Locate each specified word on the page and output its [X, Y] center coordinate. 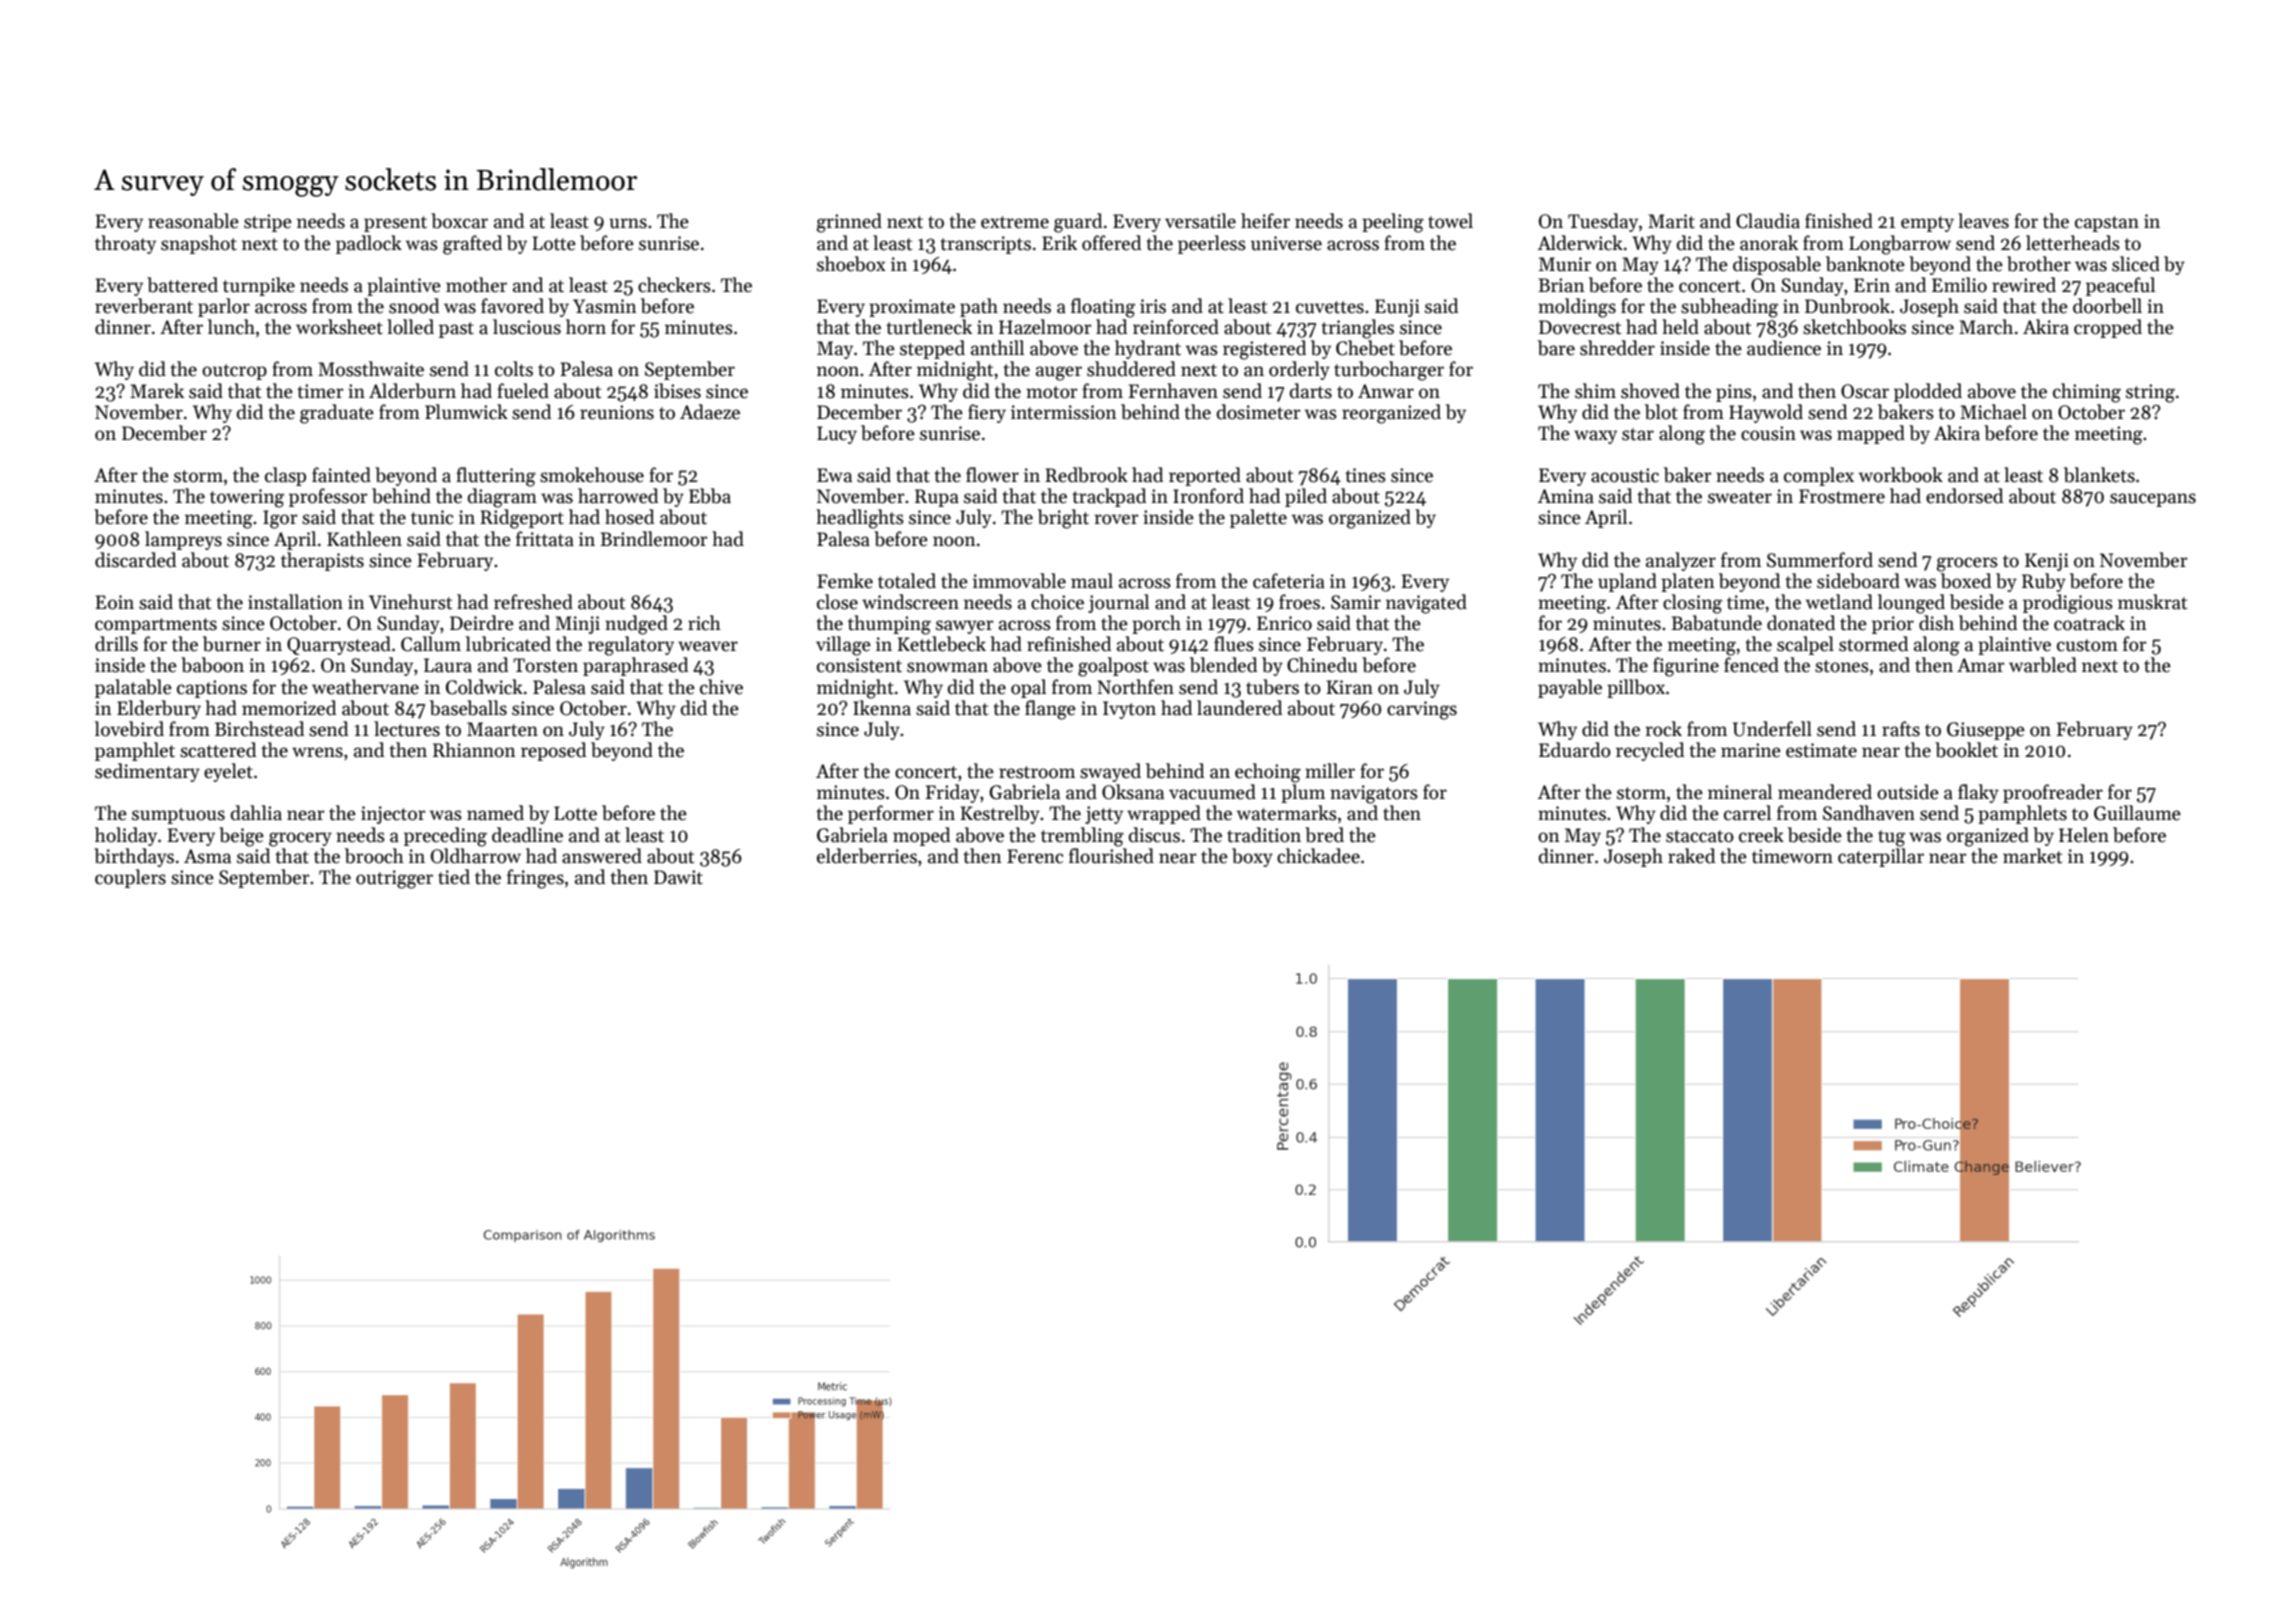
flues [1234, 644]
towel [1450, 221]
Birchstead [259, 729]
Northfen [1135, 687]
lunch [231, 327]
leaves [1983, 221]
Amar [1981, 665]
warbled [2043, 665]
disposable [1777, 265]
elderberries [867, 856]
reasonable [193, 221]
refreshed [533, 602]
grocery [300, 839]
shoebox [851, 264]
